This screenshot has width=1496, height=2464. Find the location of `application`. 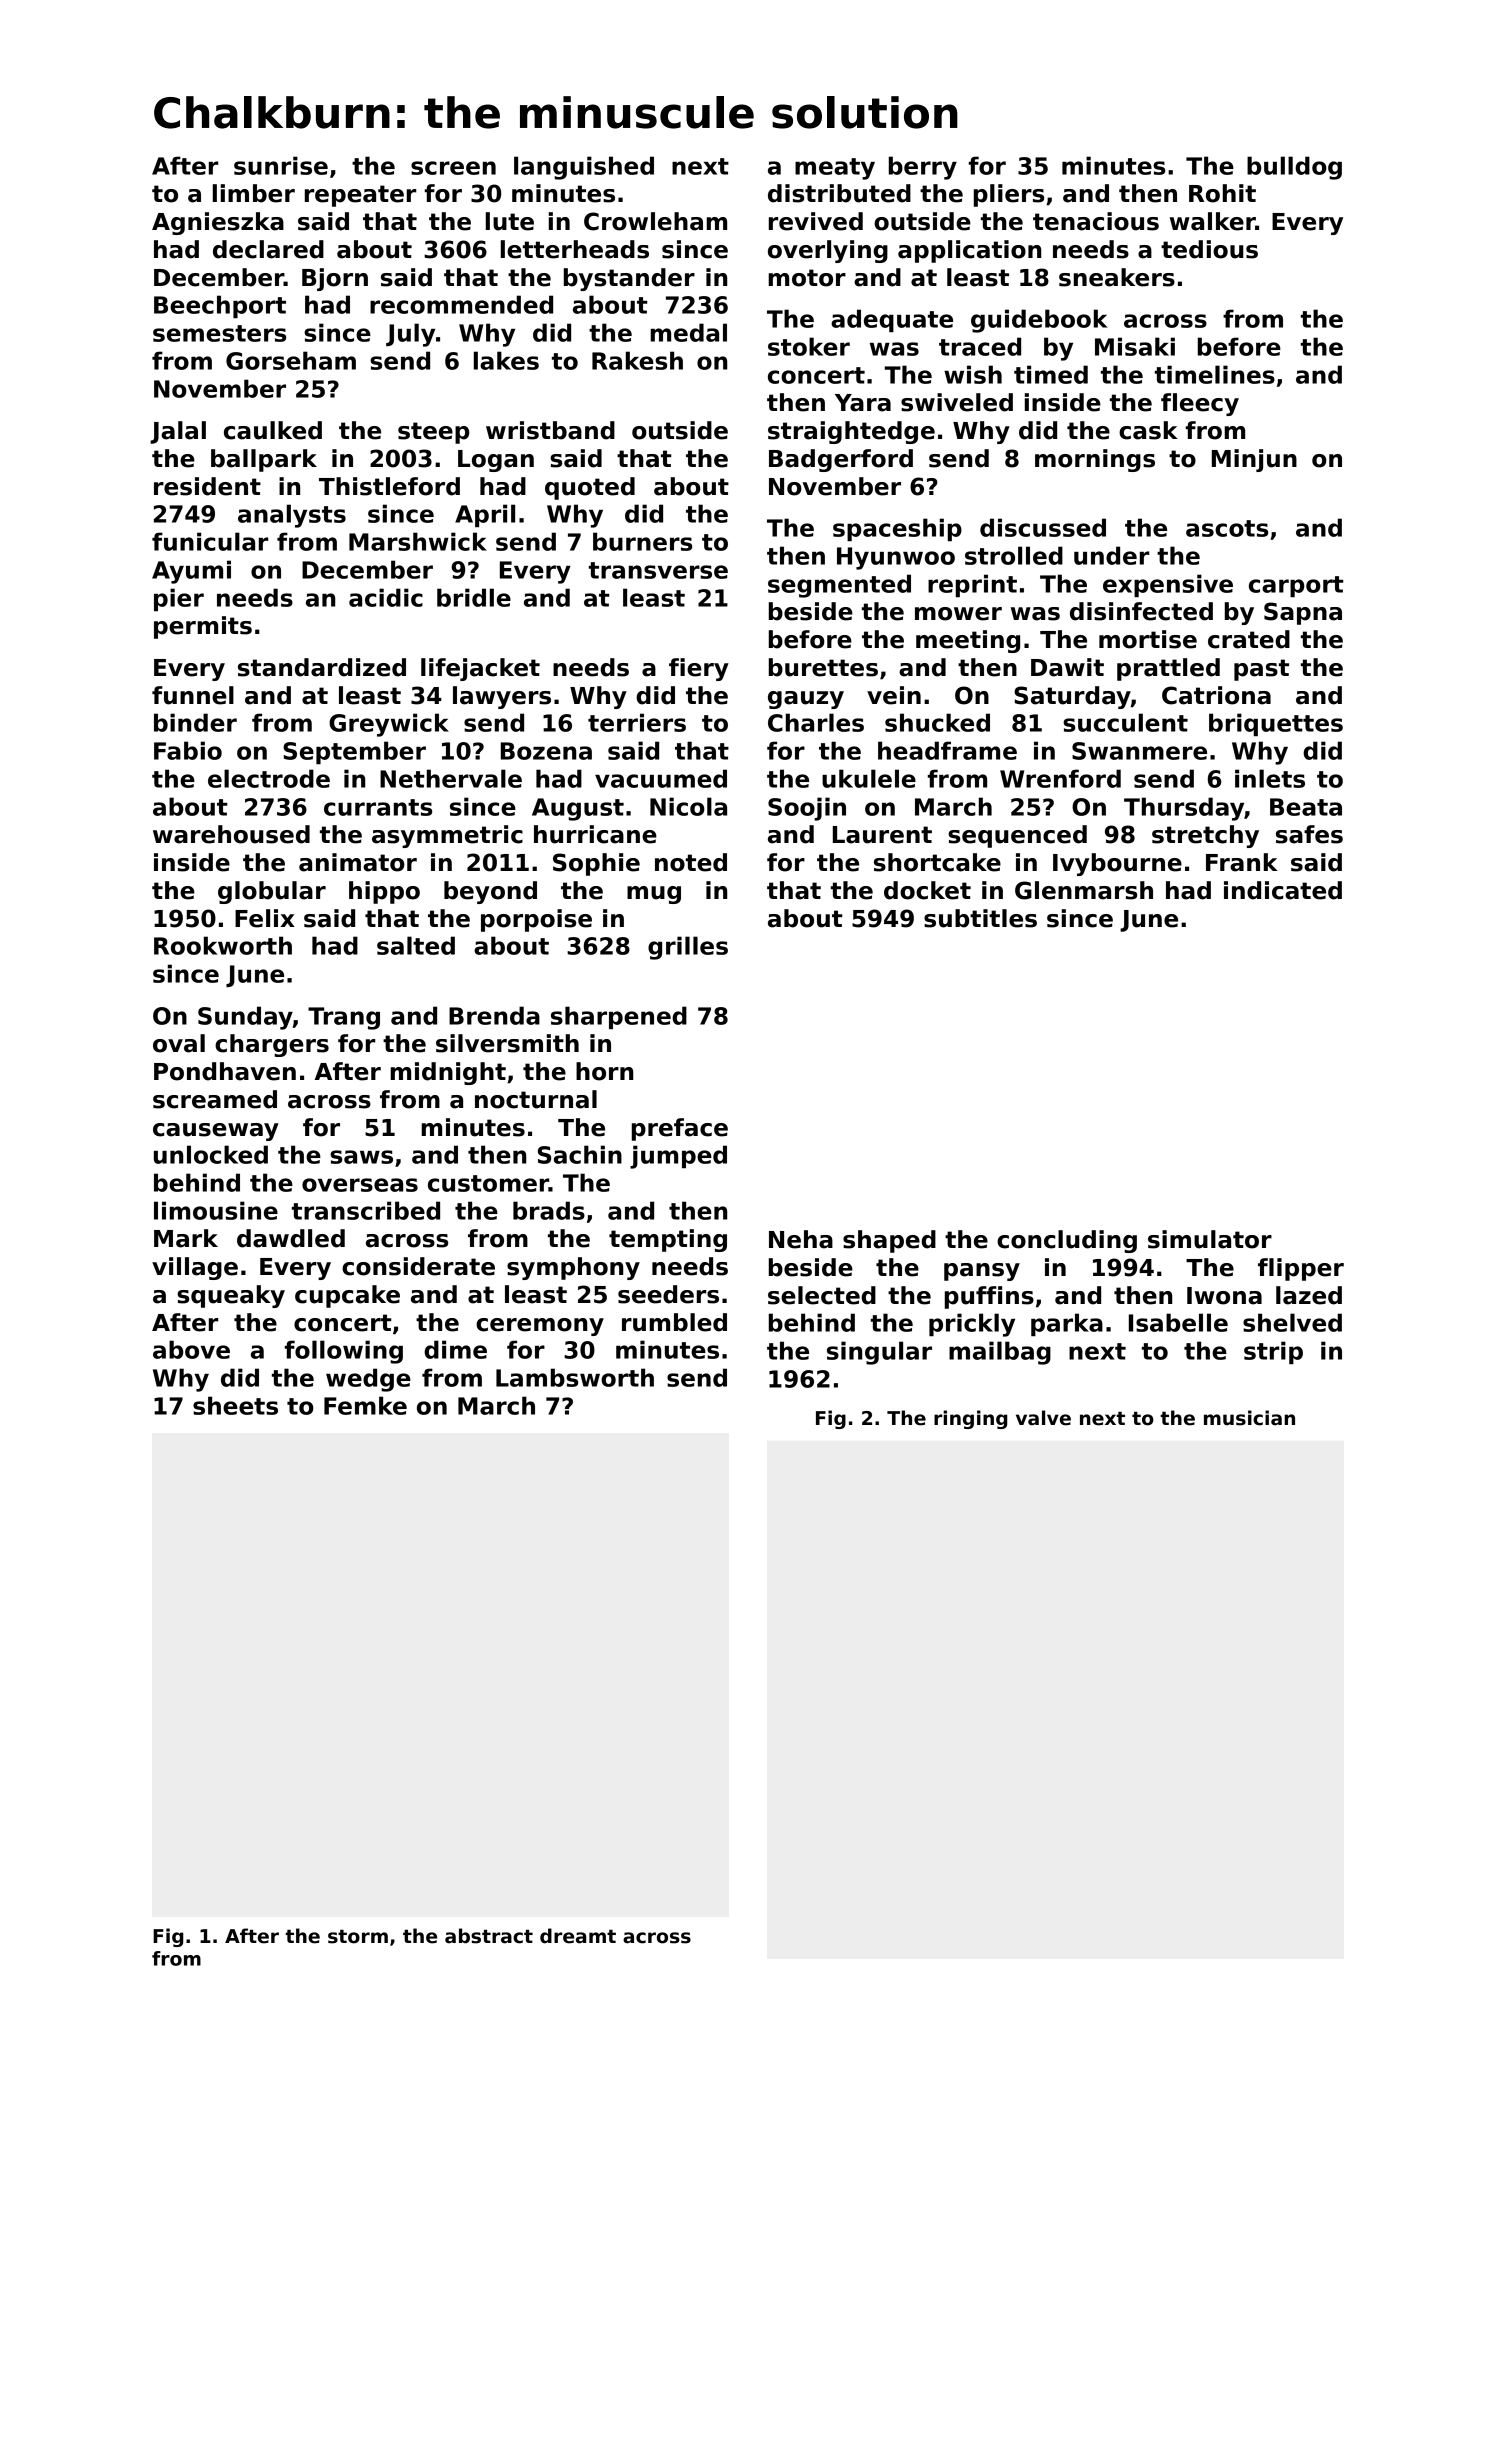

application is located at coordinates (969, 251).
